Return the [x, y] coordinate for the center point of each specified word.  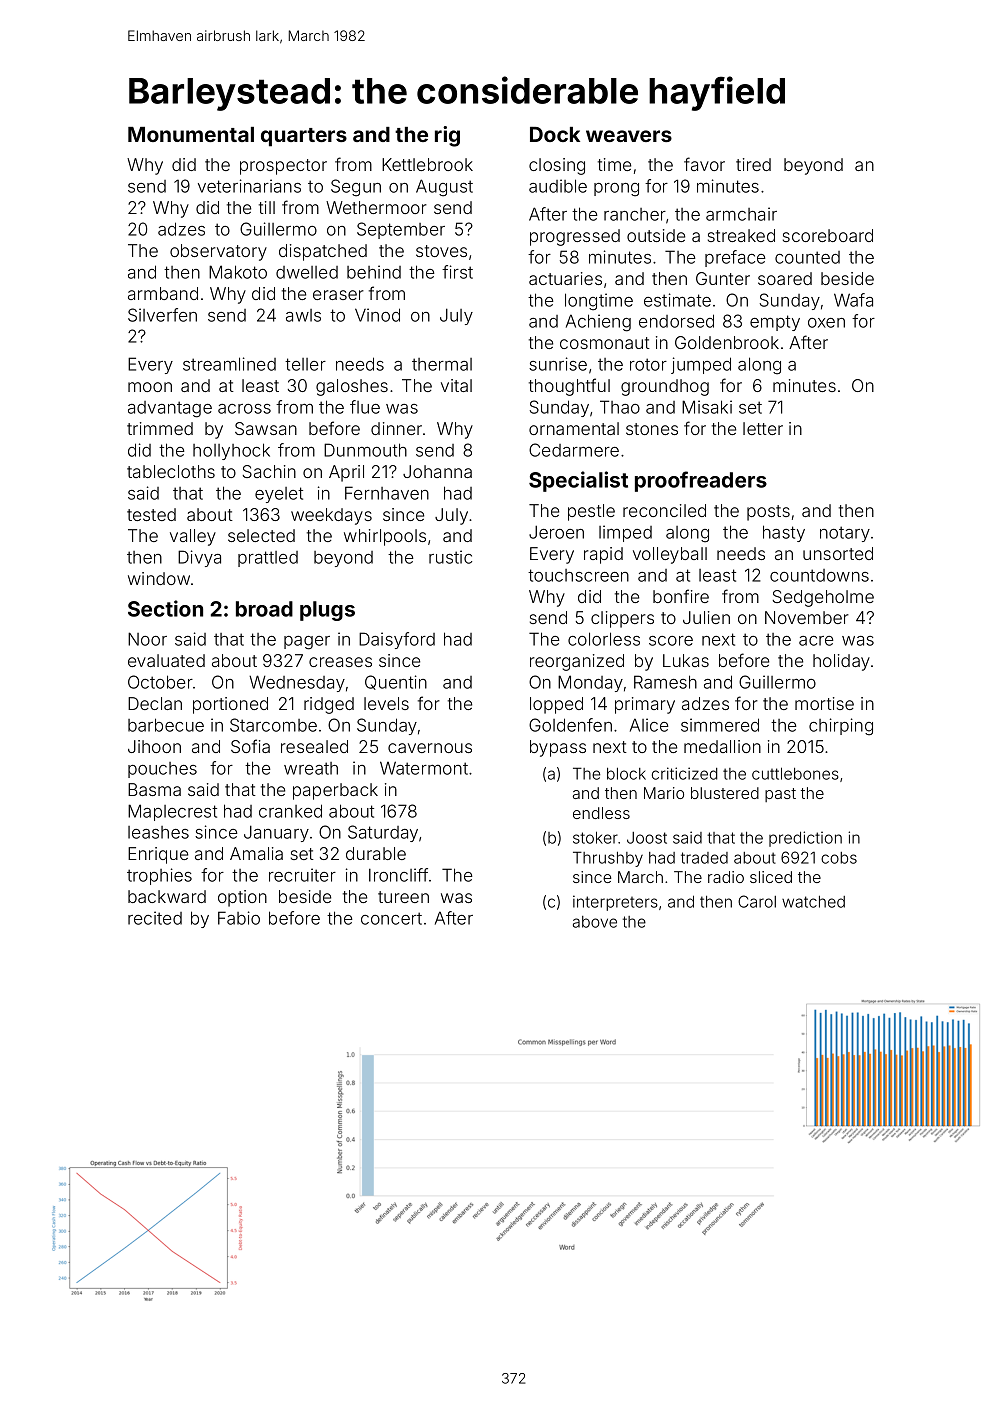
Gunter [723, 278]
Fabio [239, 918]
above [595, 922]
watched [813, 902]
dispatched [323, 252]
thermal [442, 364]
